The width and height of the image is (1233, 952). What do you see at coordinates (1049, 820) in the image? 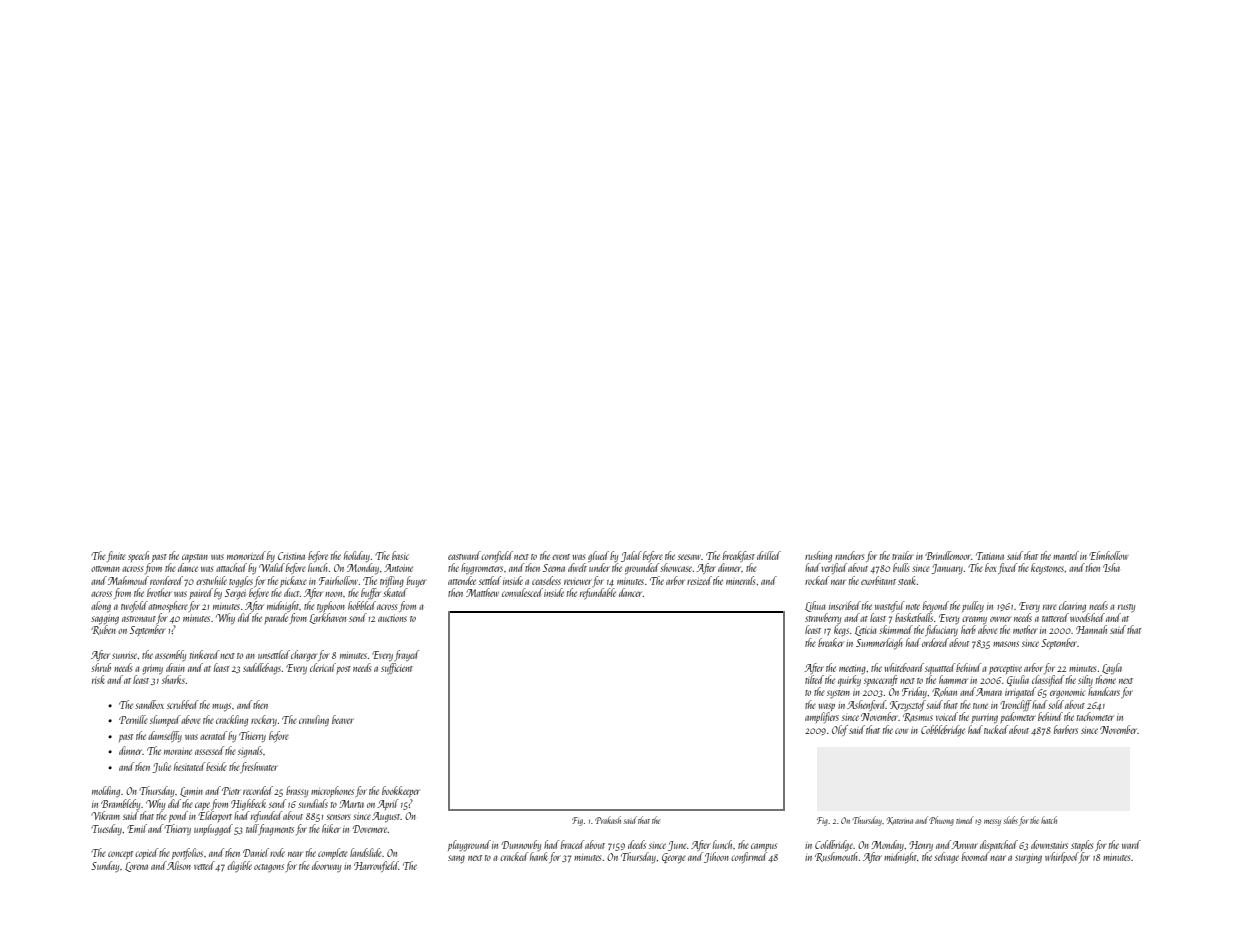
I see `hatch` at bounding box center [1049, 820].
